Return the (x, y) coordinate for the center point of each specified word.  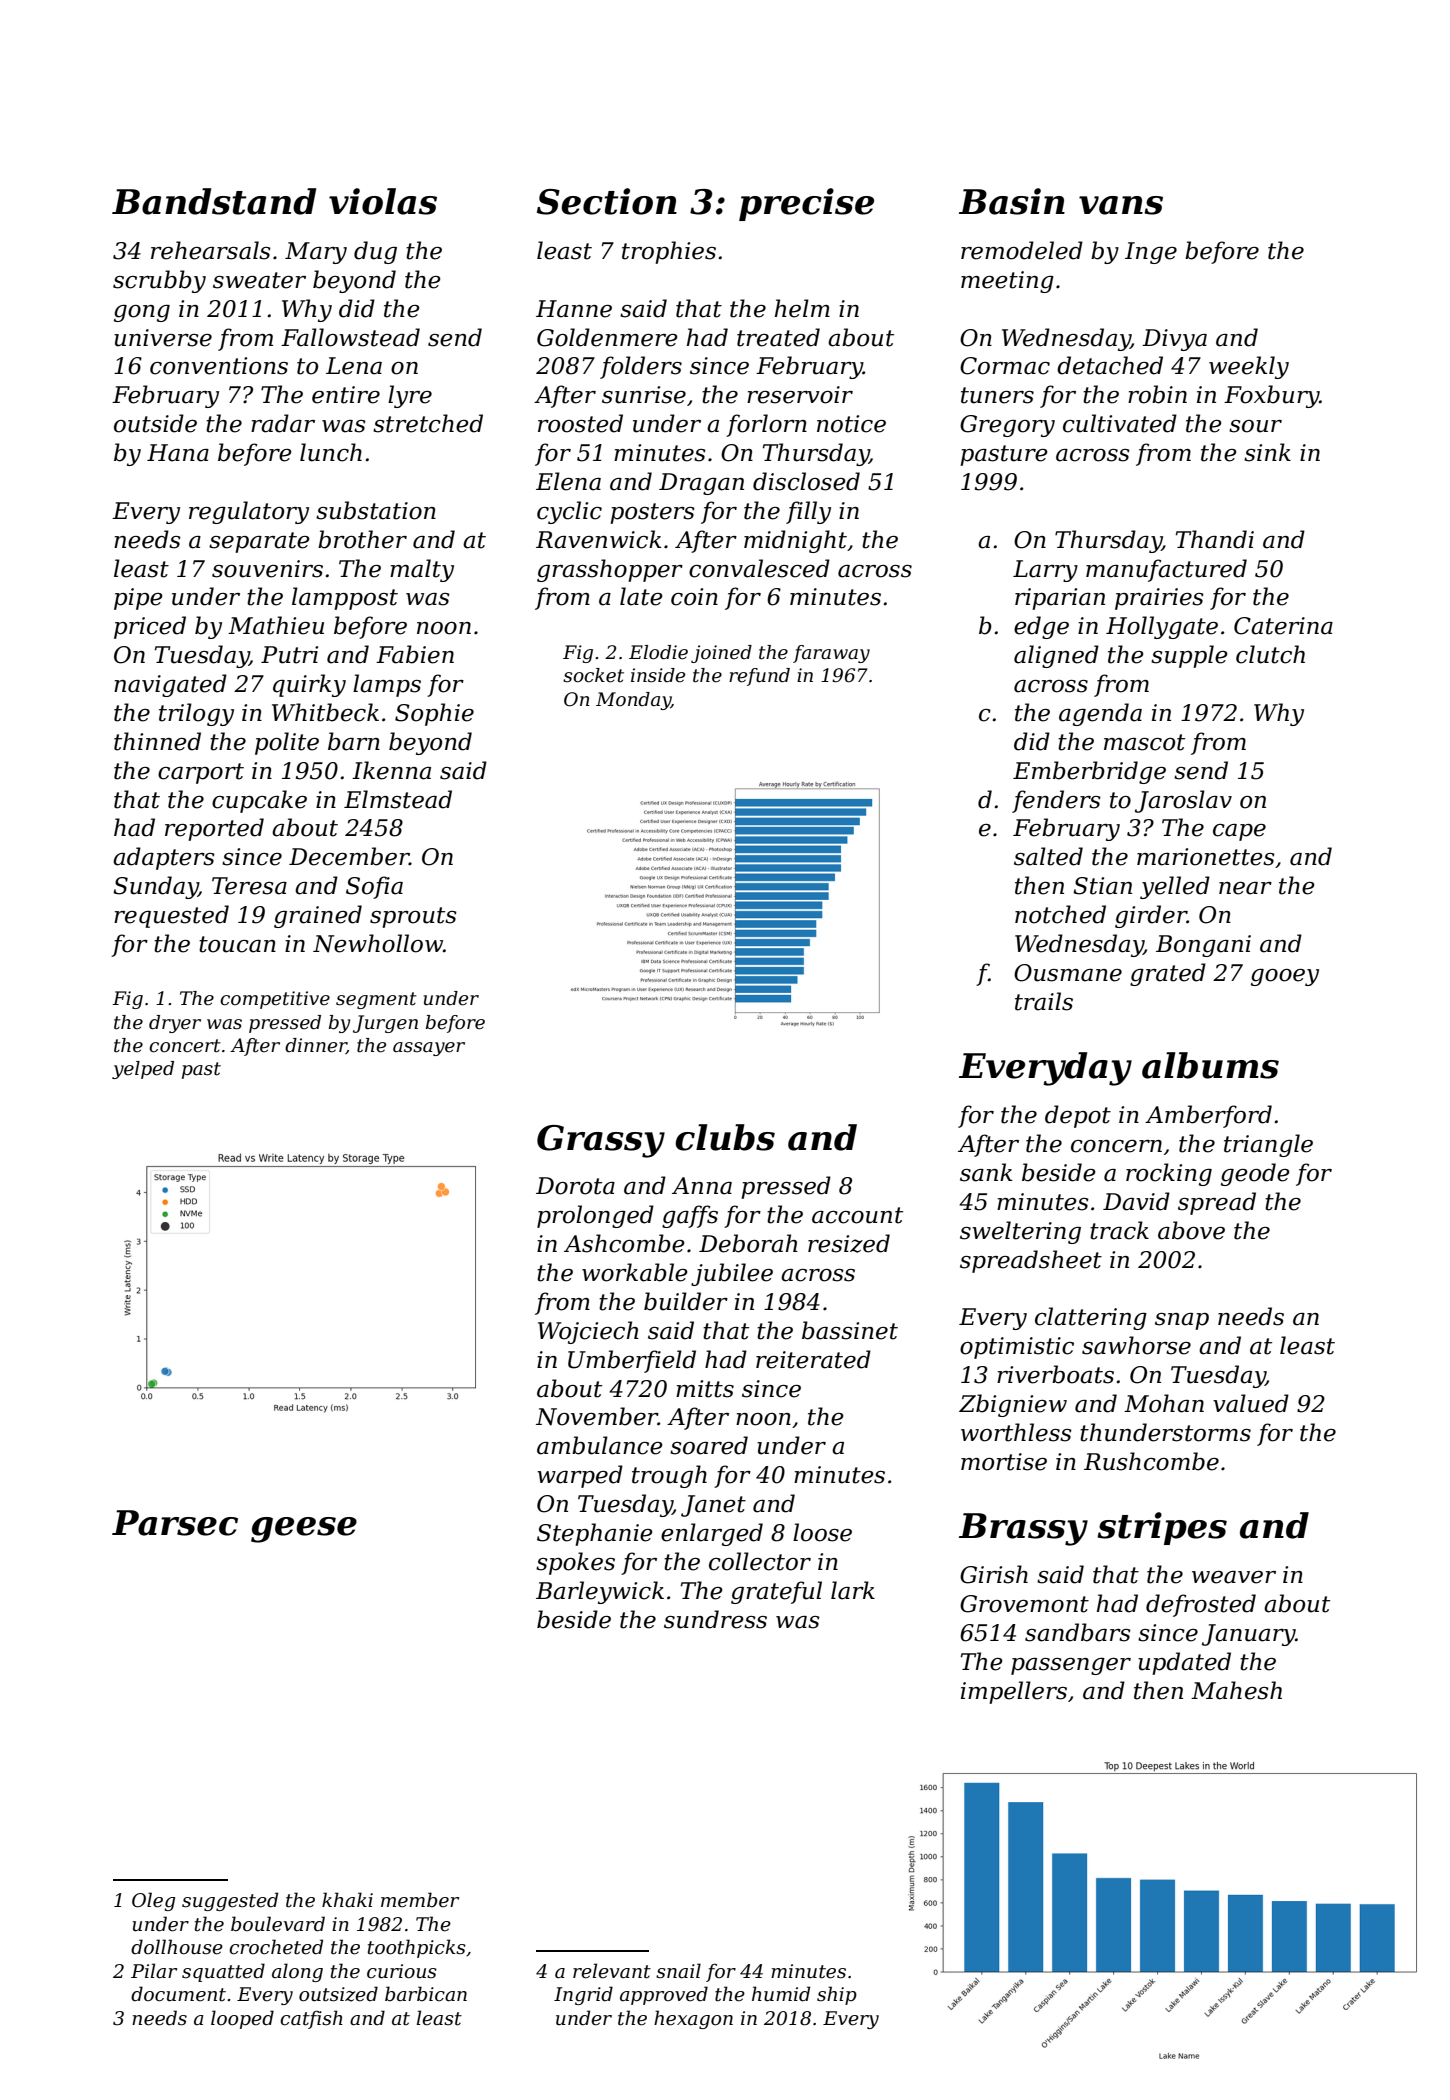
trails (1044, 1001)
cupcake (259, 801)
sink (1267, 452)
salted (1048, 856)
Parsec (175, 1523)
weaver (1234, 1577)
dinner (316, 1046)
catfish (311, 2019)
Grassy (601, 1141)
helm (802, 308)
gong (142, 313)
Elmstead (398, 799)
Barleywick (600, 1592)
